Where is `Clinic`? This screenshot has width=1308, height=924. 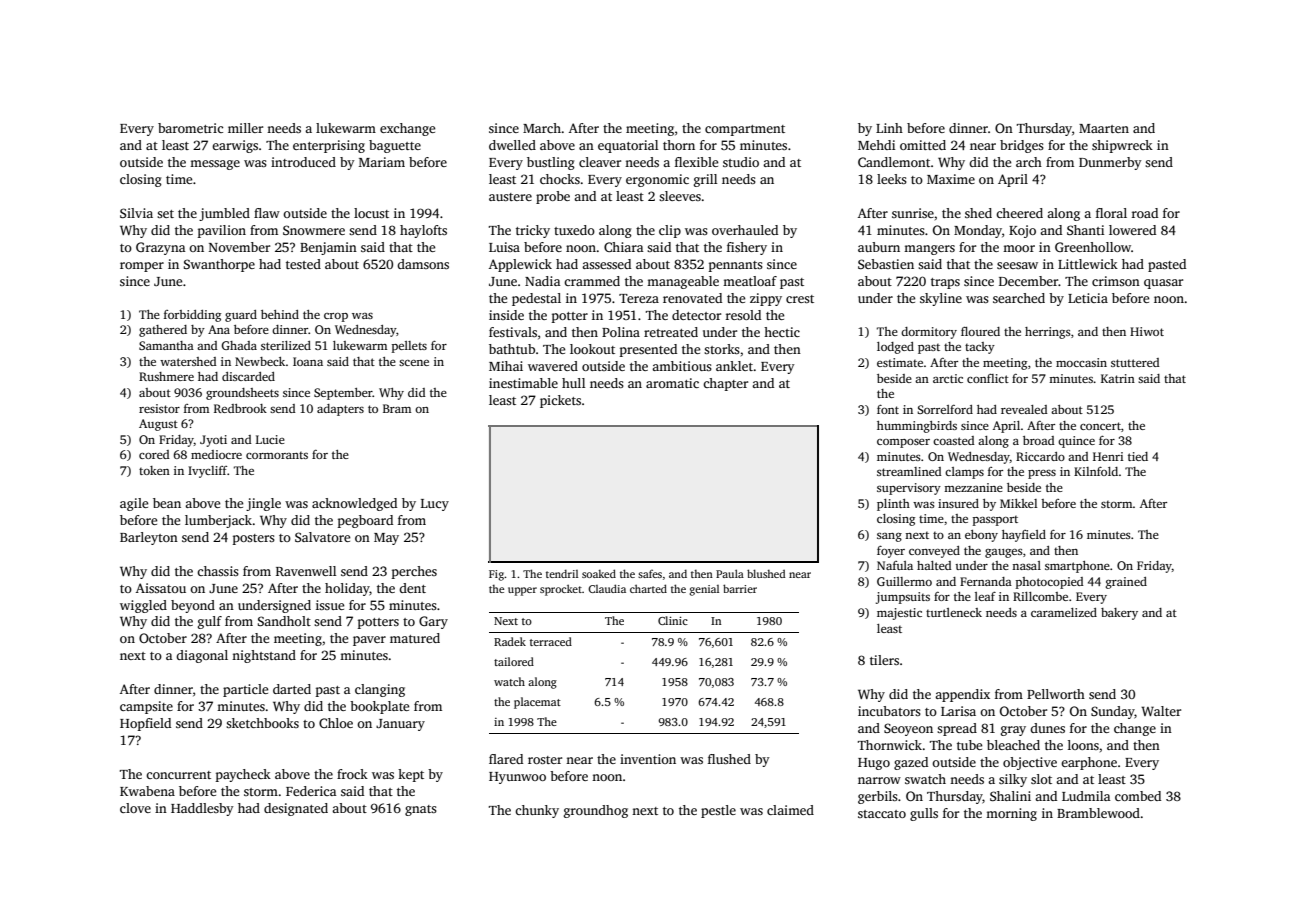
Clinic is located at coordinates (673, 620).
